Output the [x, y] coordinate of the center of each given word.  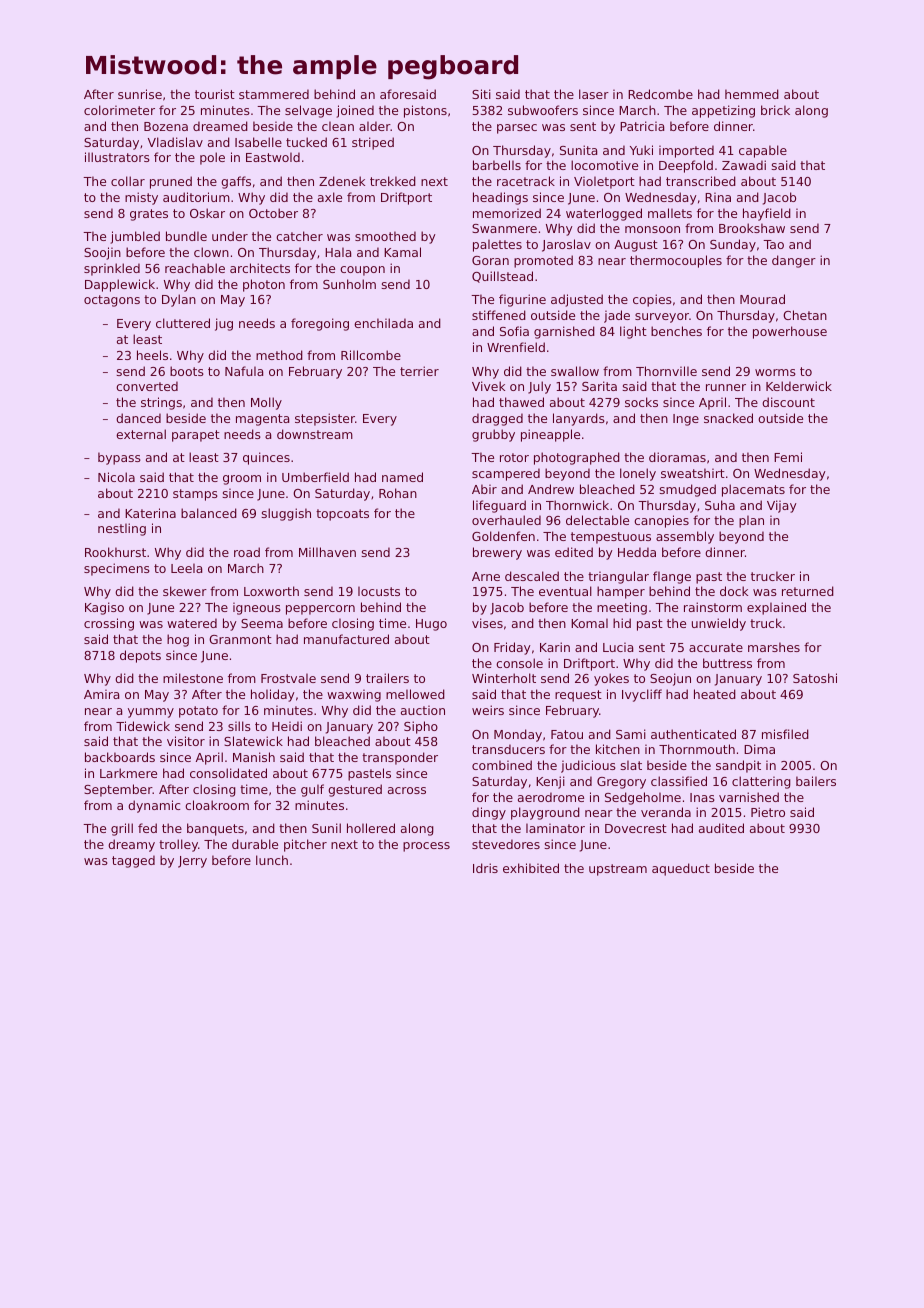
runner [726, 387]
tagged [133, 861]
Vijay [782, 506]
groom [242, 480]
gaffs [236, 182]
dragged [497, 419]
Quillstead [502, 277]
